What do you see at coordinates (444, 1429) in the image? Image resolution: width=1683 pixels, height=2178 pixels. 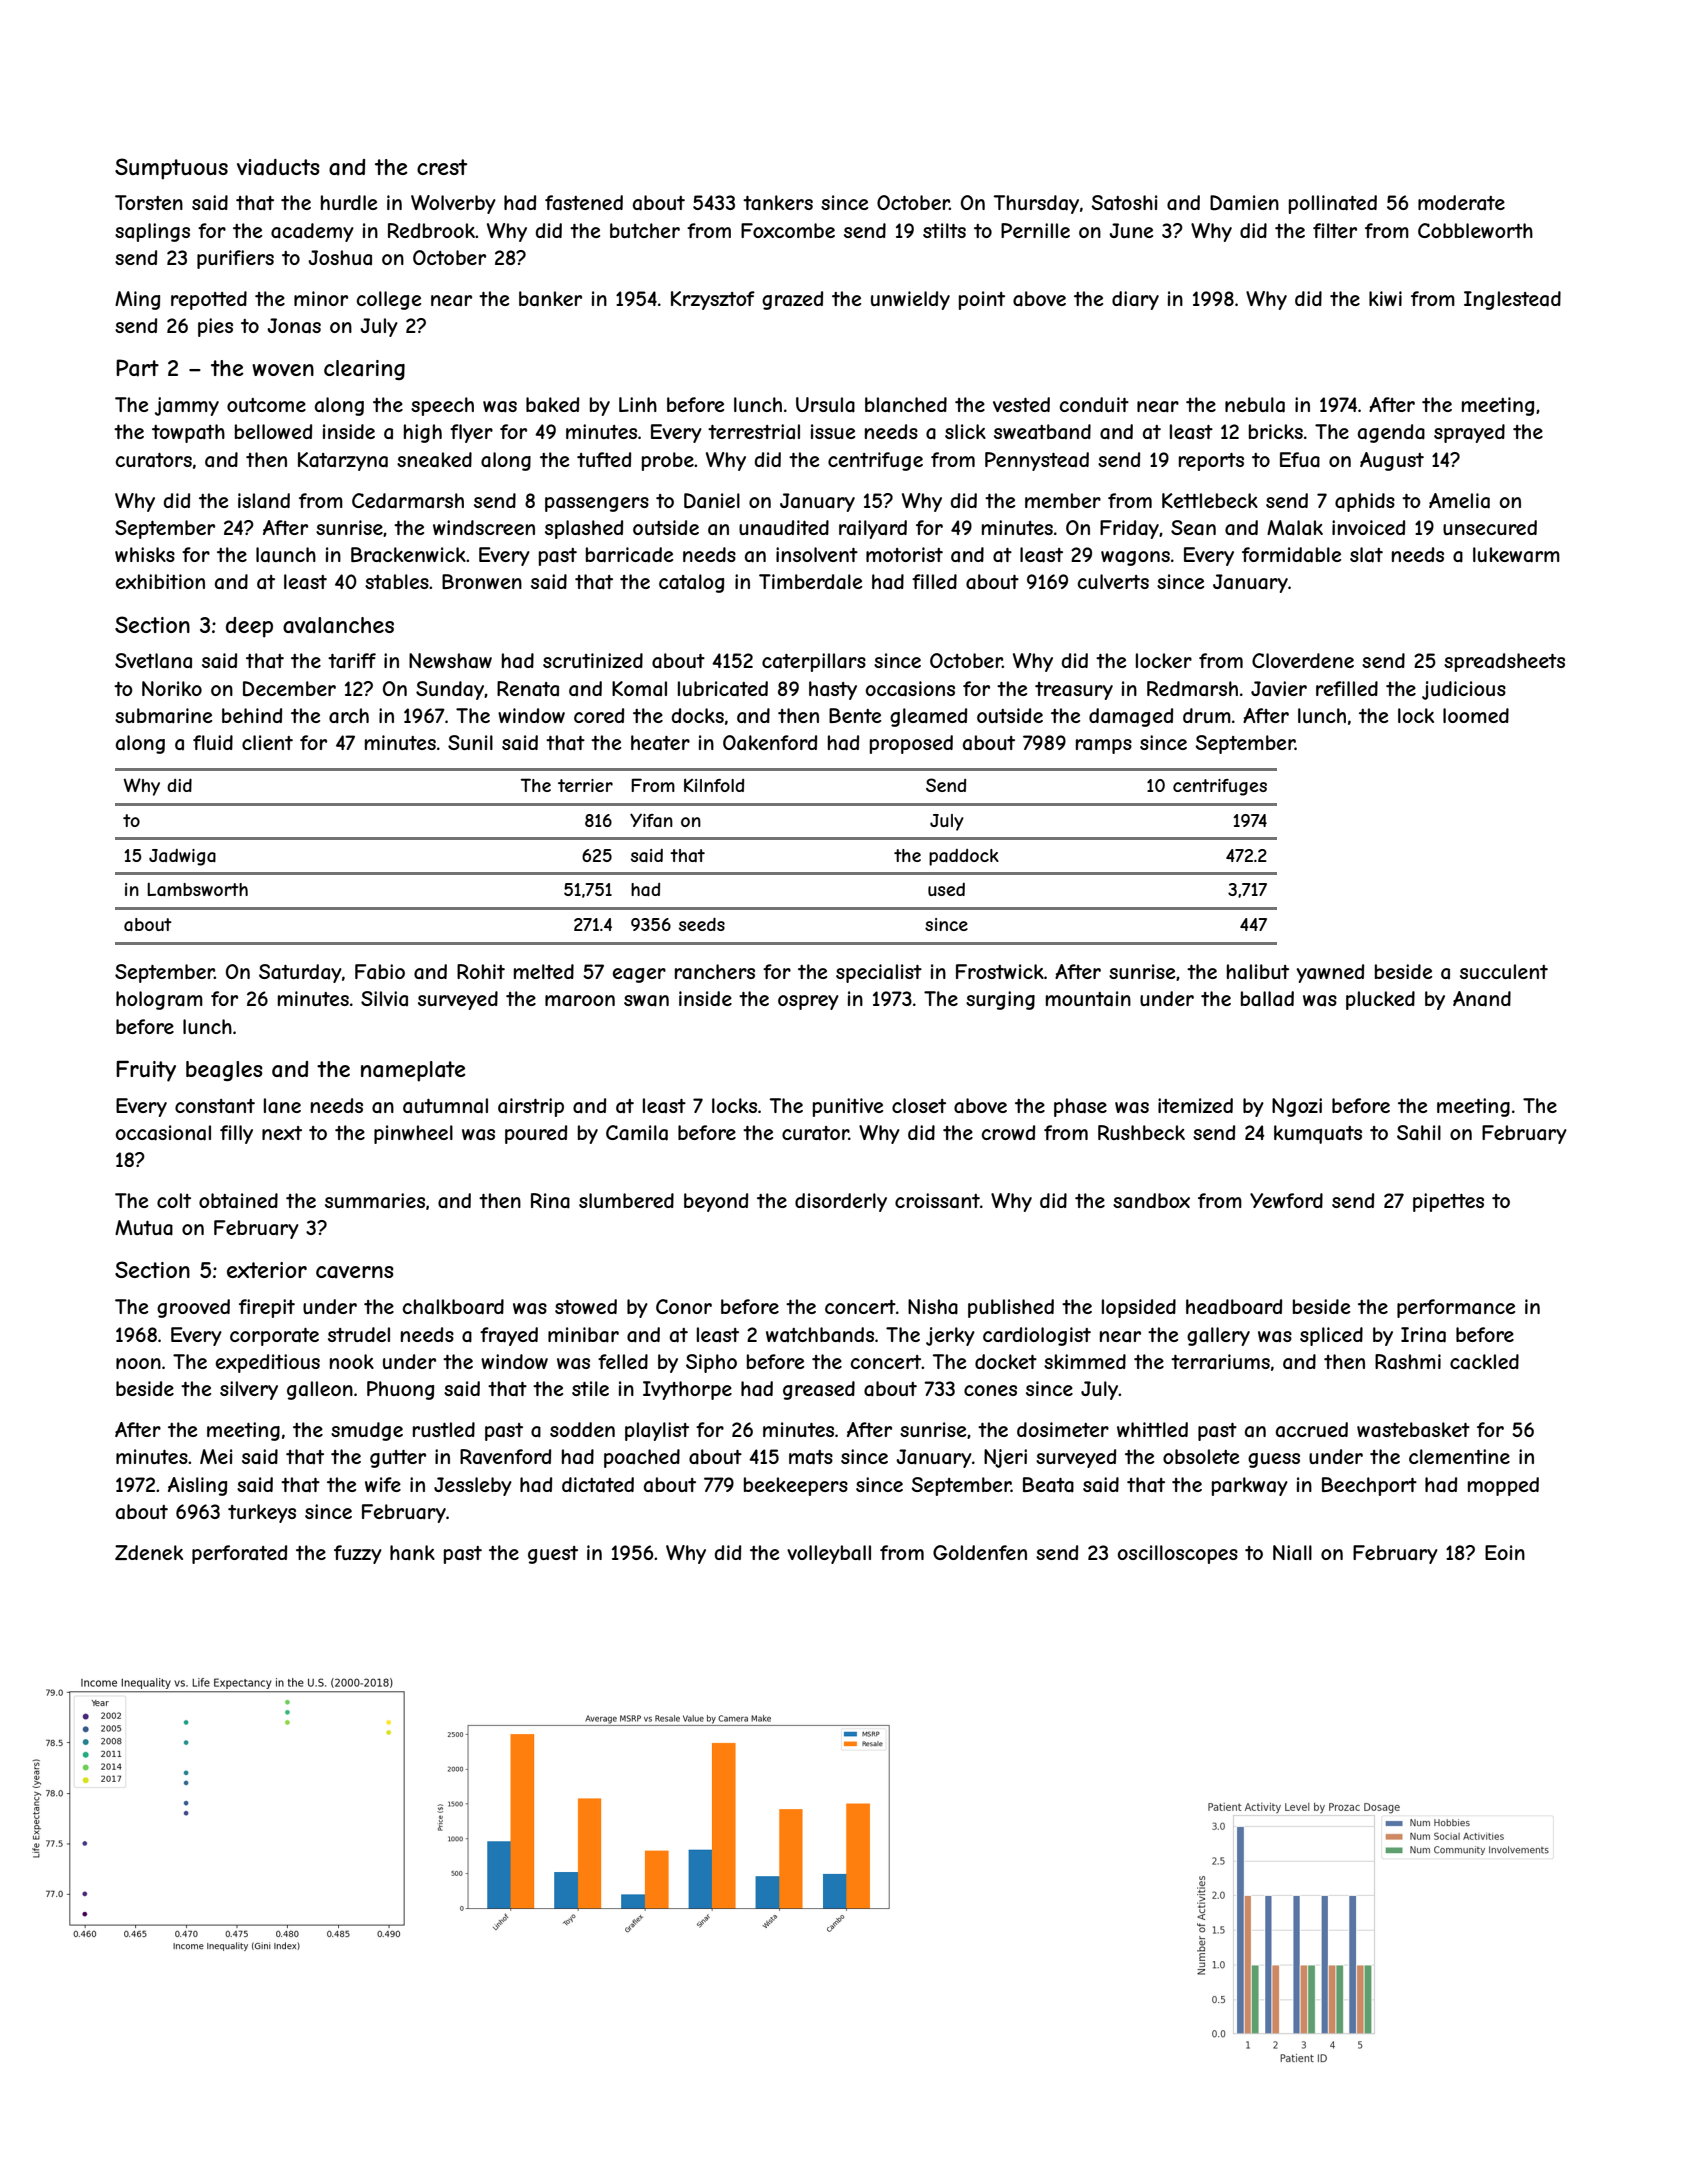 I see `rustled` at bounding box center [444, 1429].
